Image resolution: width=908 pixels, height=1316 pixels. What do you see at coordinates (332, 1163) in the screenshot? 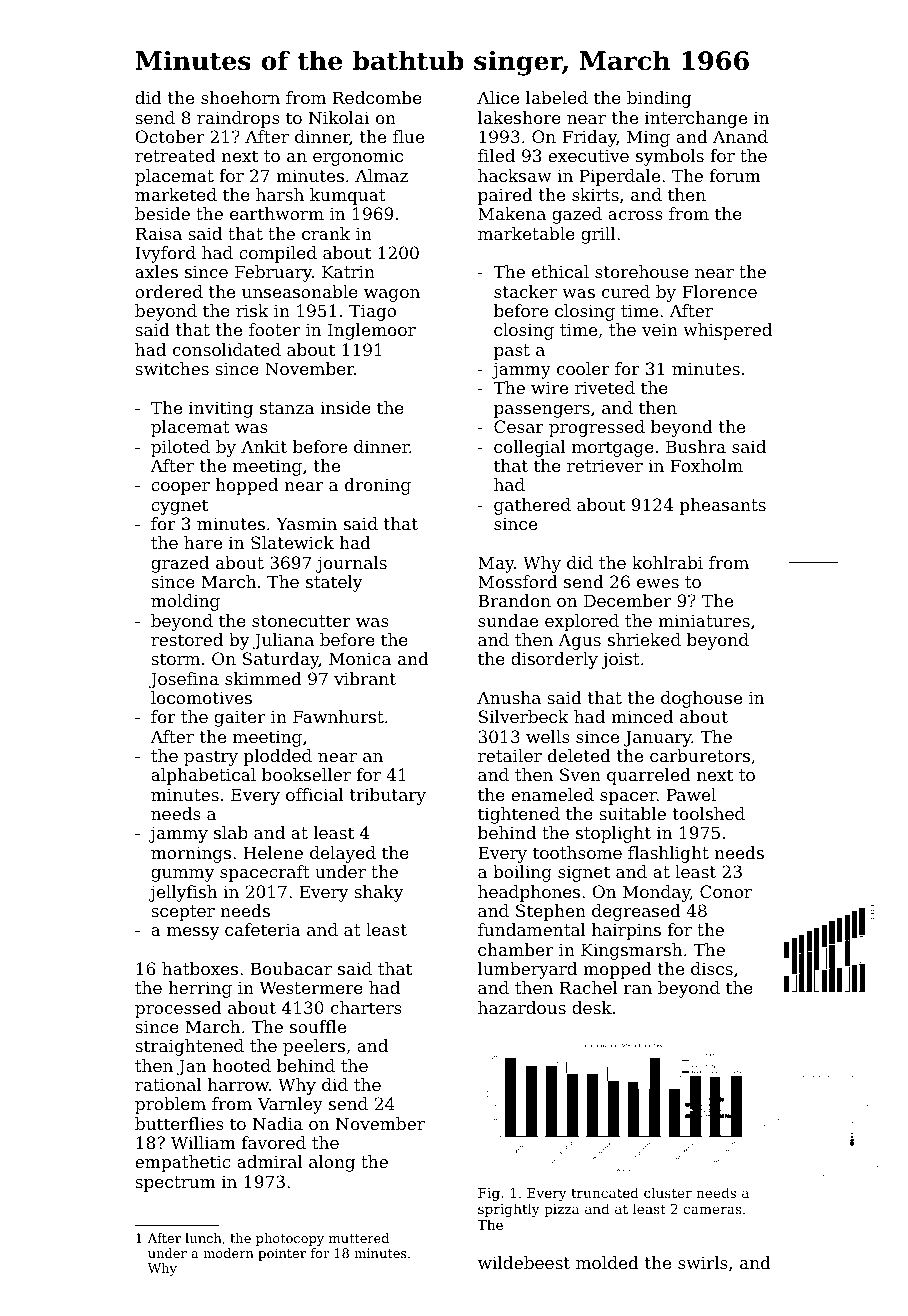
I see `along` at bounding box center [332, 1163].
